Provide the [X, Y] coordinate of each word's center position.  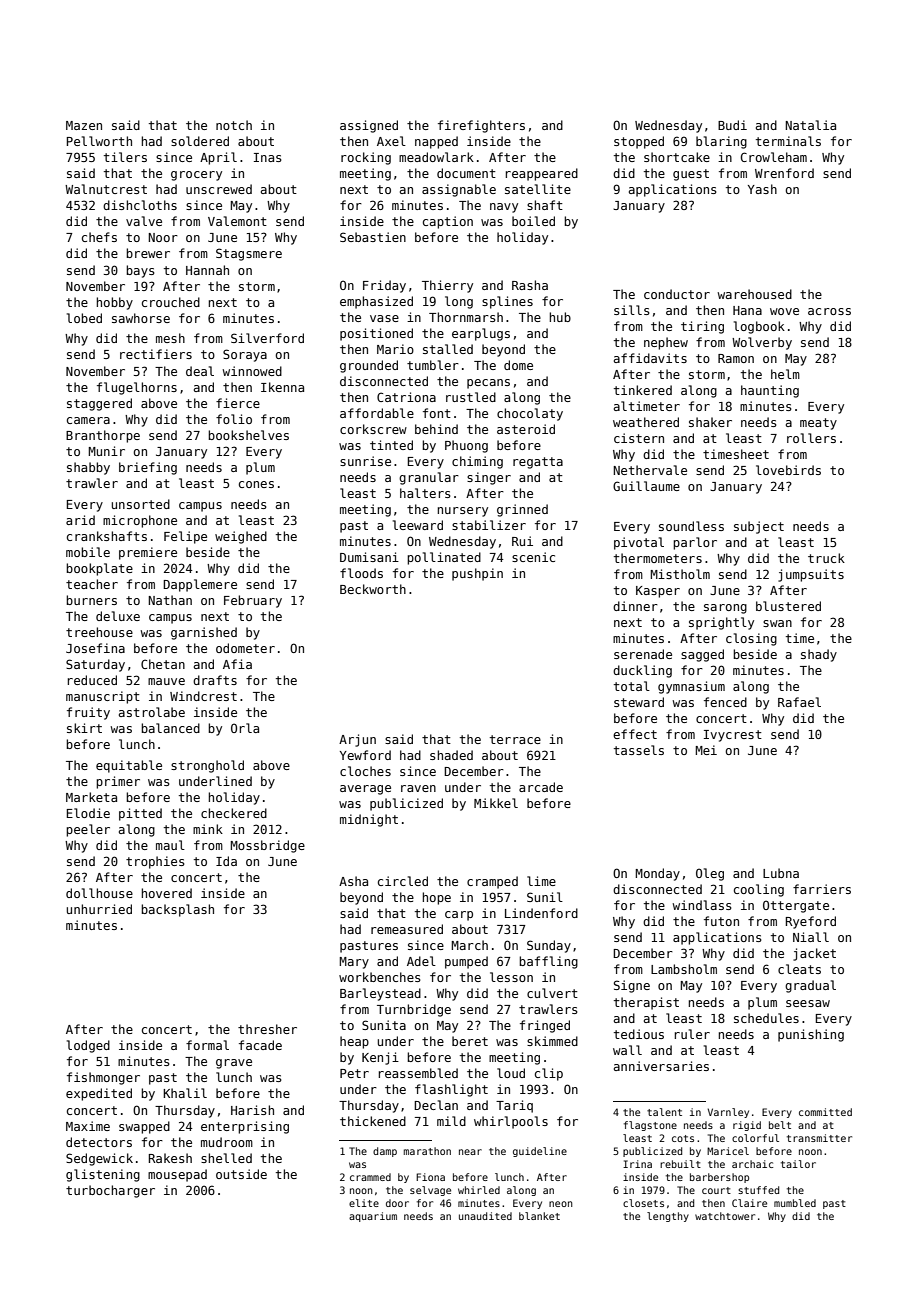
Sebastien [373, 237]
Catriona [406, 397]
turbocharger [110, 1191]
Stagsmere [249, 254]
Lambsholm [684, 969]
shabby [88, 468]
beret [470, 1041]
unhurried [99, 909]
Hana [747, 310]
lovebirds [788, 470]
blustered [788, 606]
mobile [88, 552]
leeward [418, 525]
